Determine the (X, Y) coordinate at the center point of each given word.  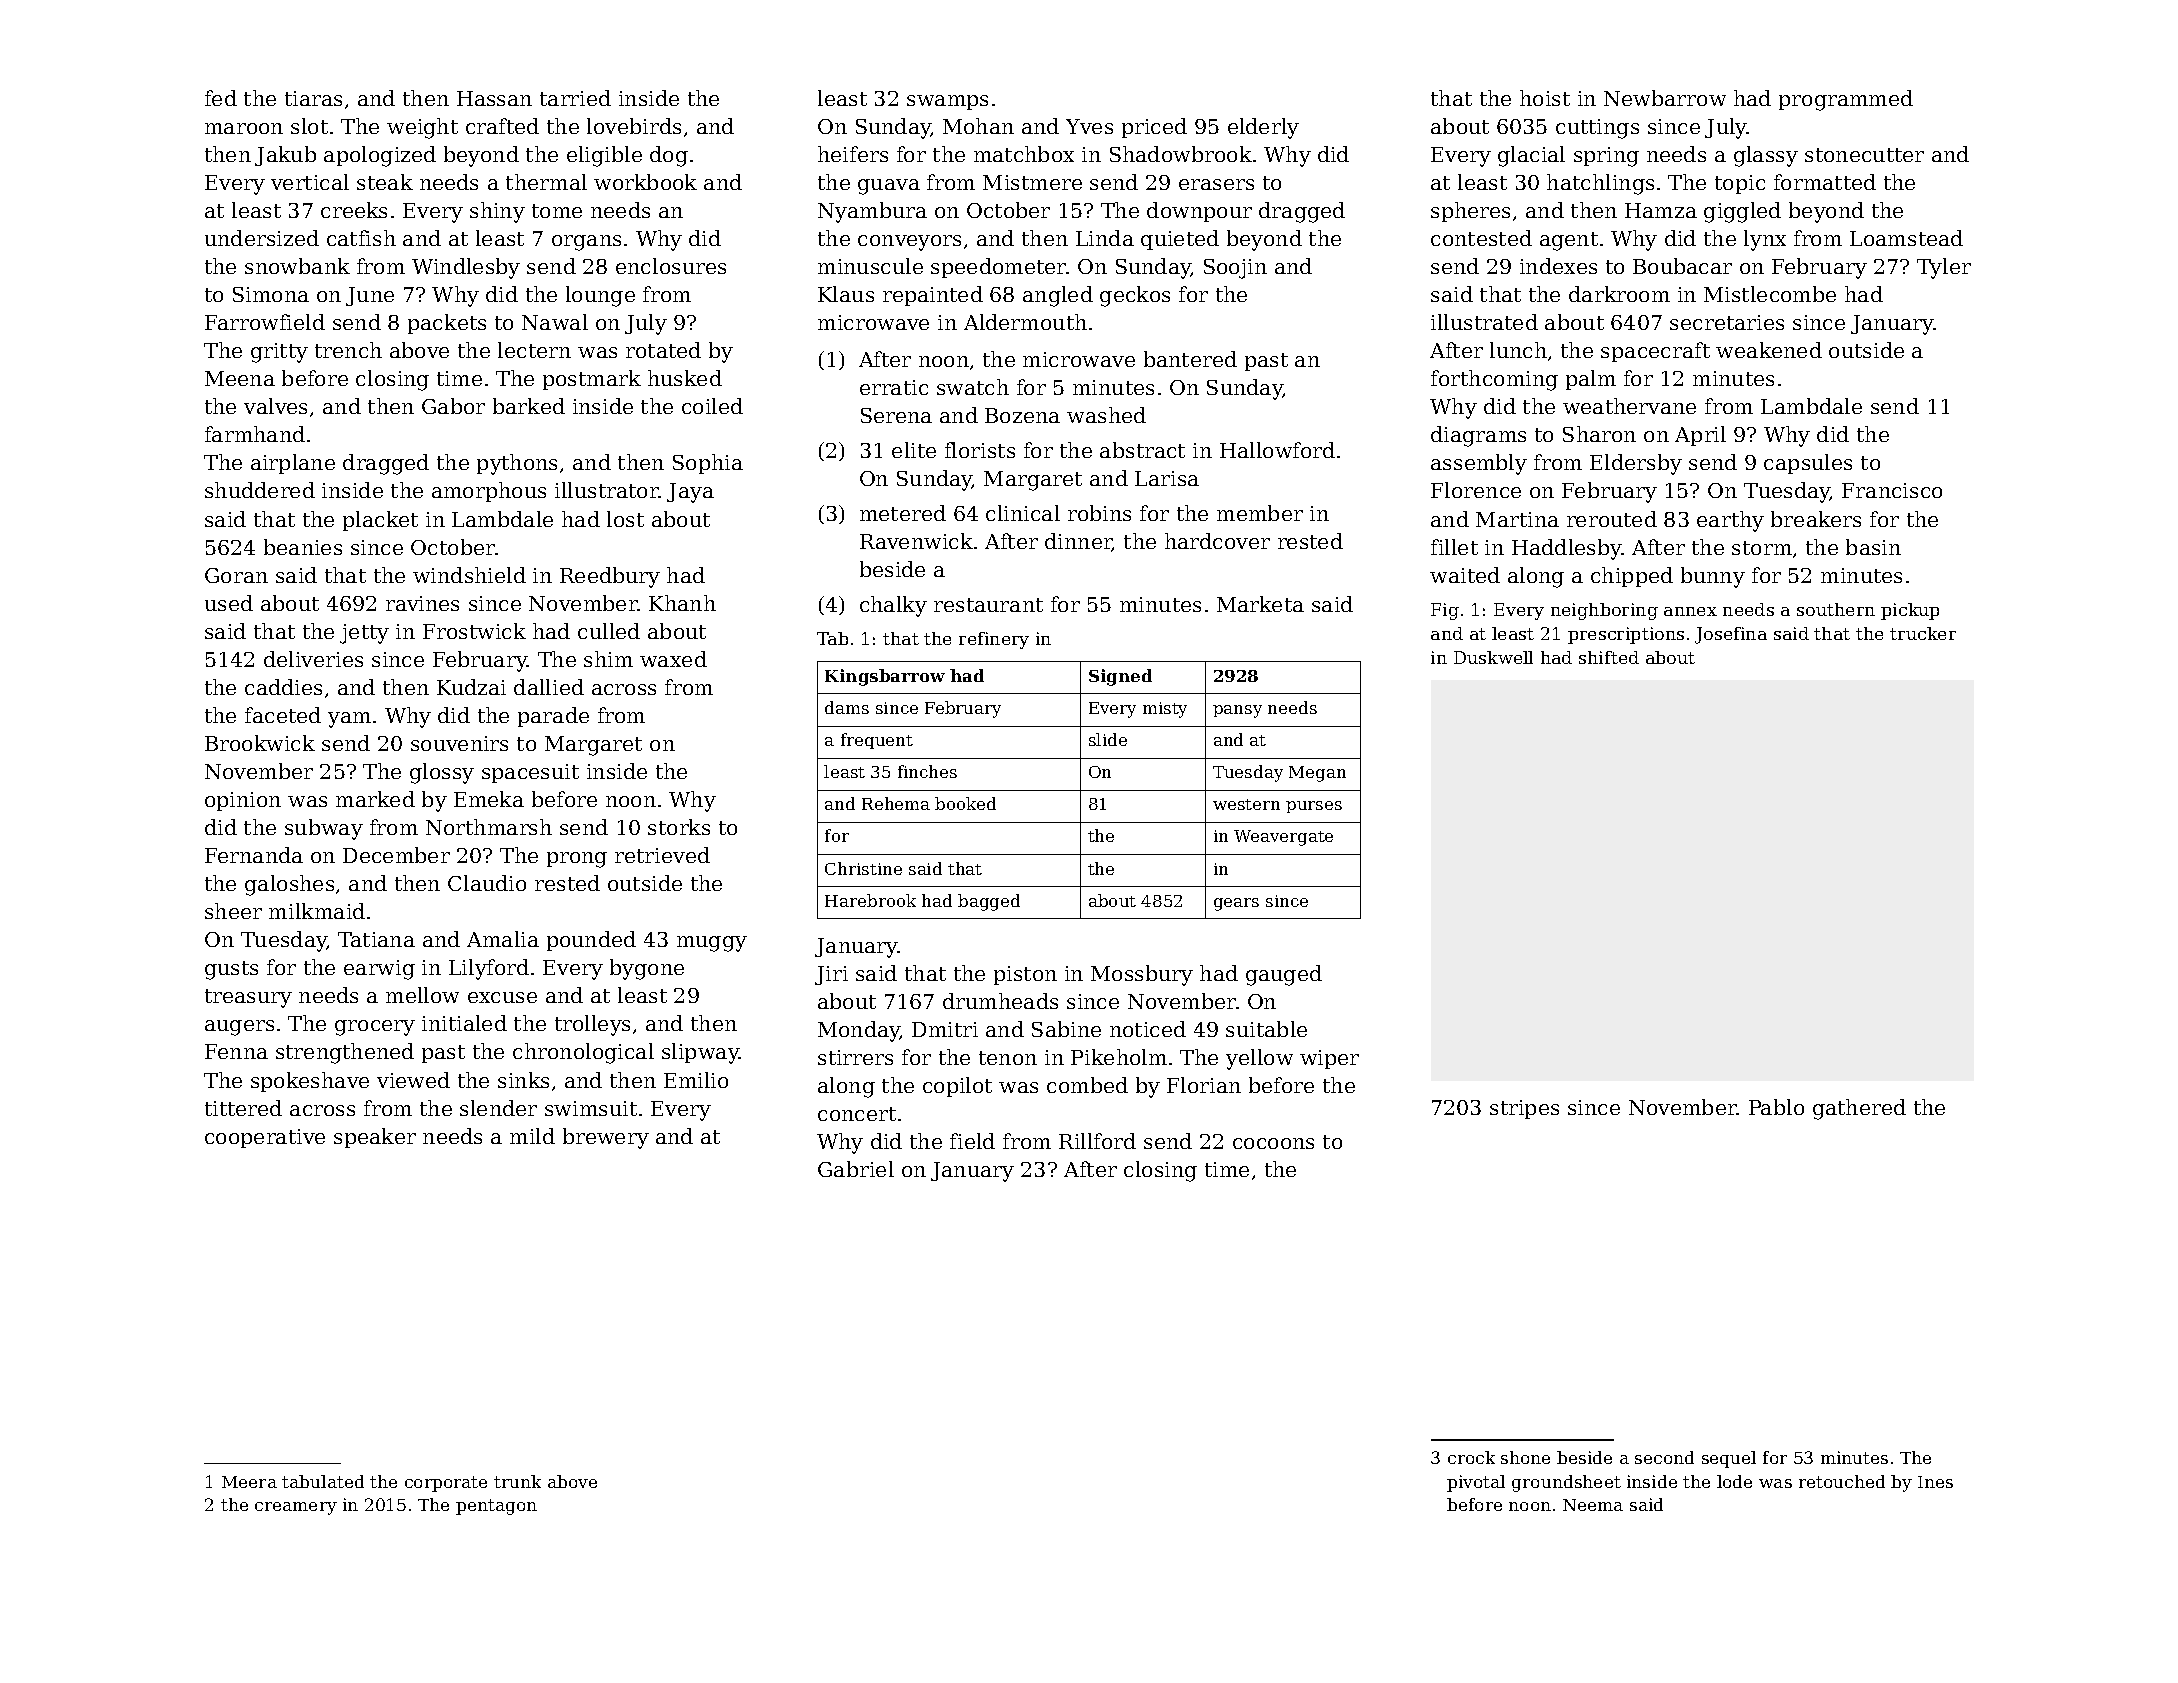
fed (221, 98)
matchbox (1024, 154)
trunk (517, 1481)
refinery (994, 640)
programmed (1846, 100)
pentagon (496, 1507)
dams (847, 707)
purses (1314, 807)
